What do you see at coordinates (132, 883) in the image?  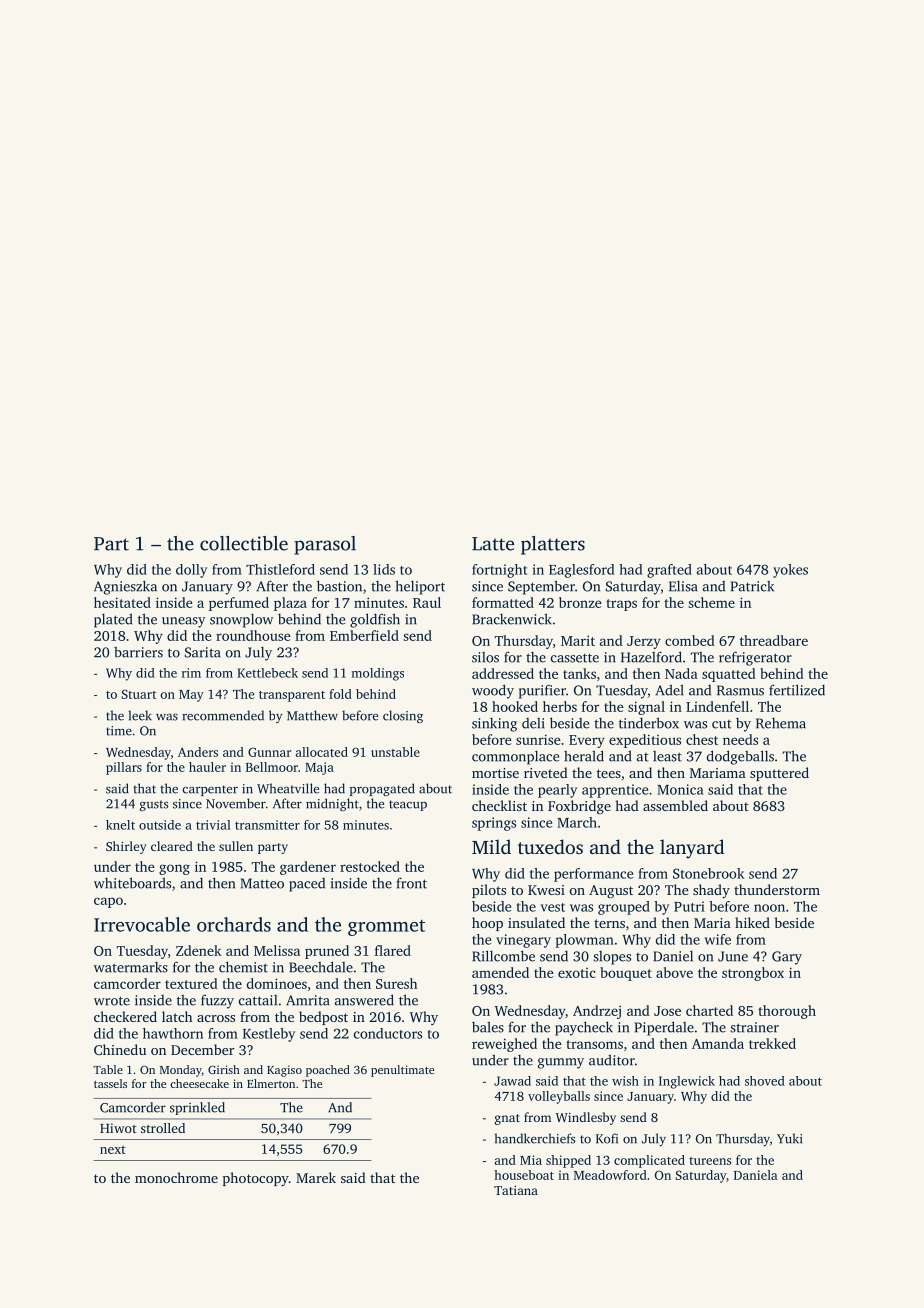 I see `whiteboards` at bounding box center [132, 883].
